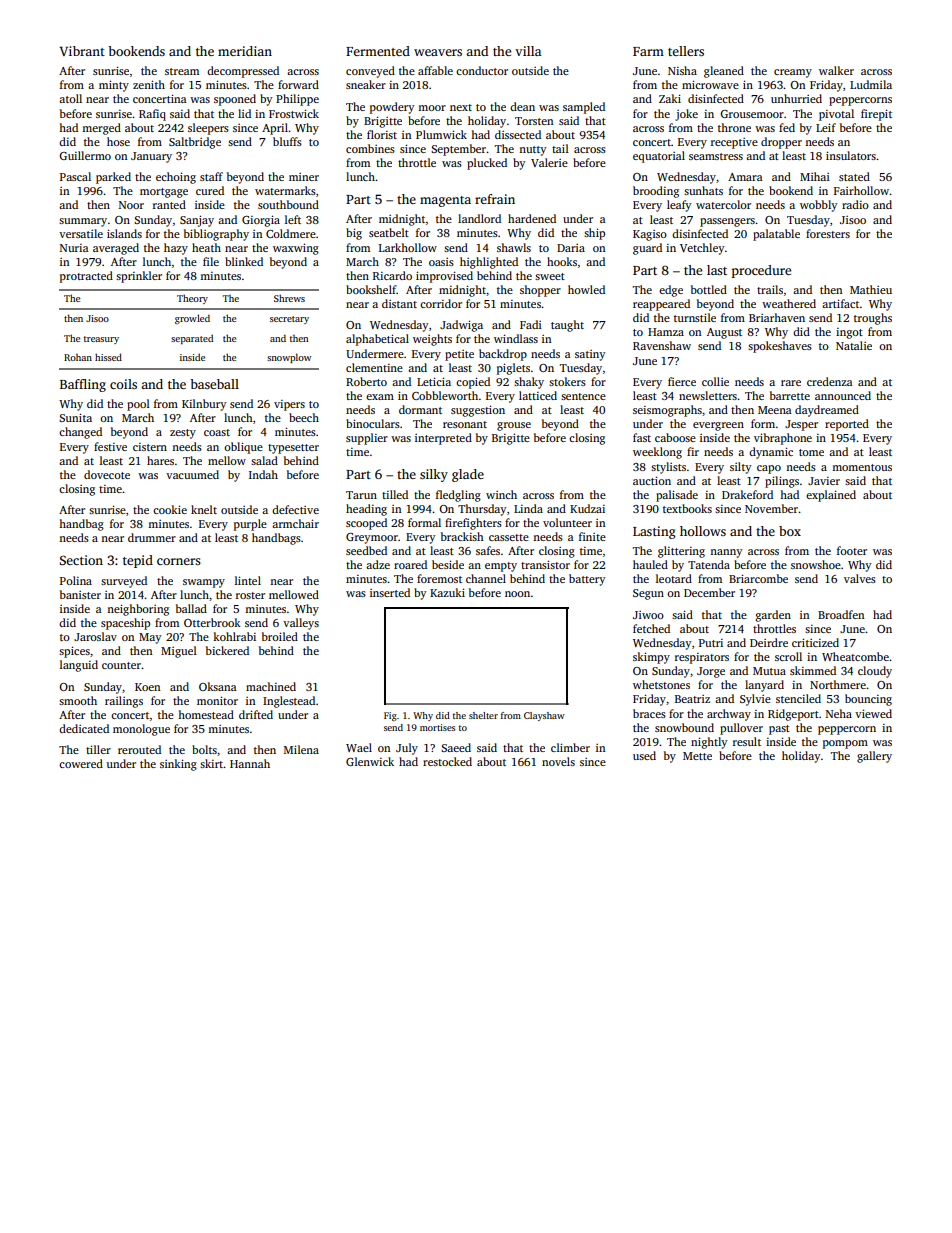 The image size is (952, 1233). Describe the element at coordinates (686, 51) in the image. I see `tellers` at that location.
